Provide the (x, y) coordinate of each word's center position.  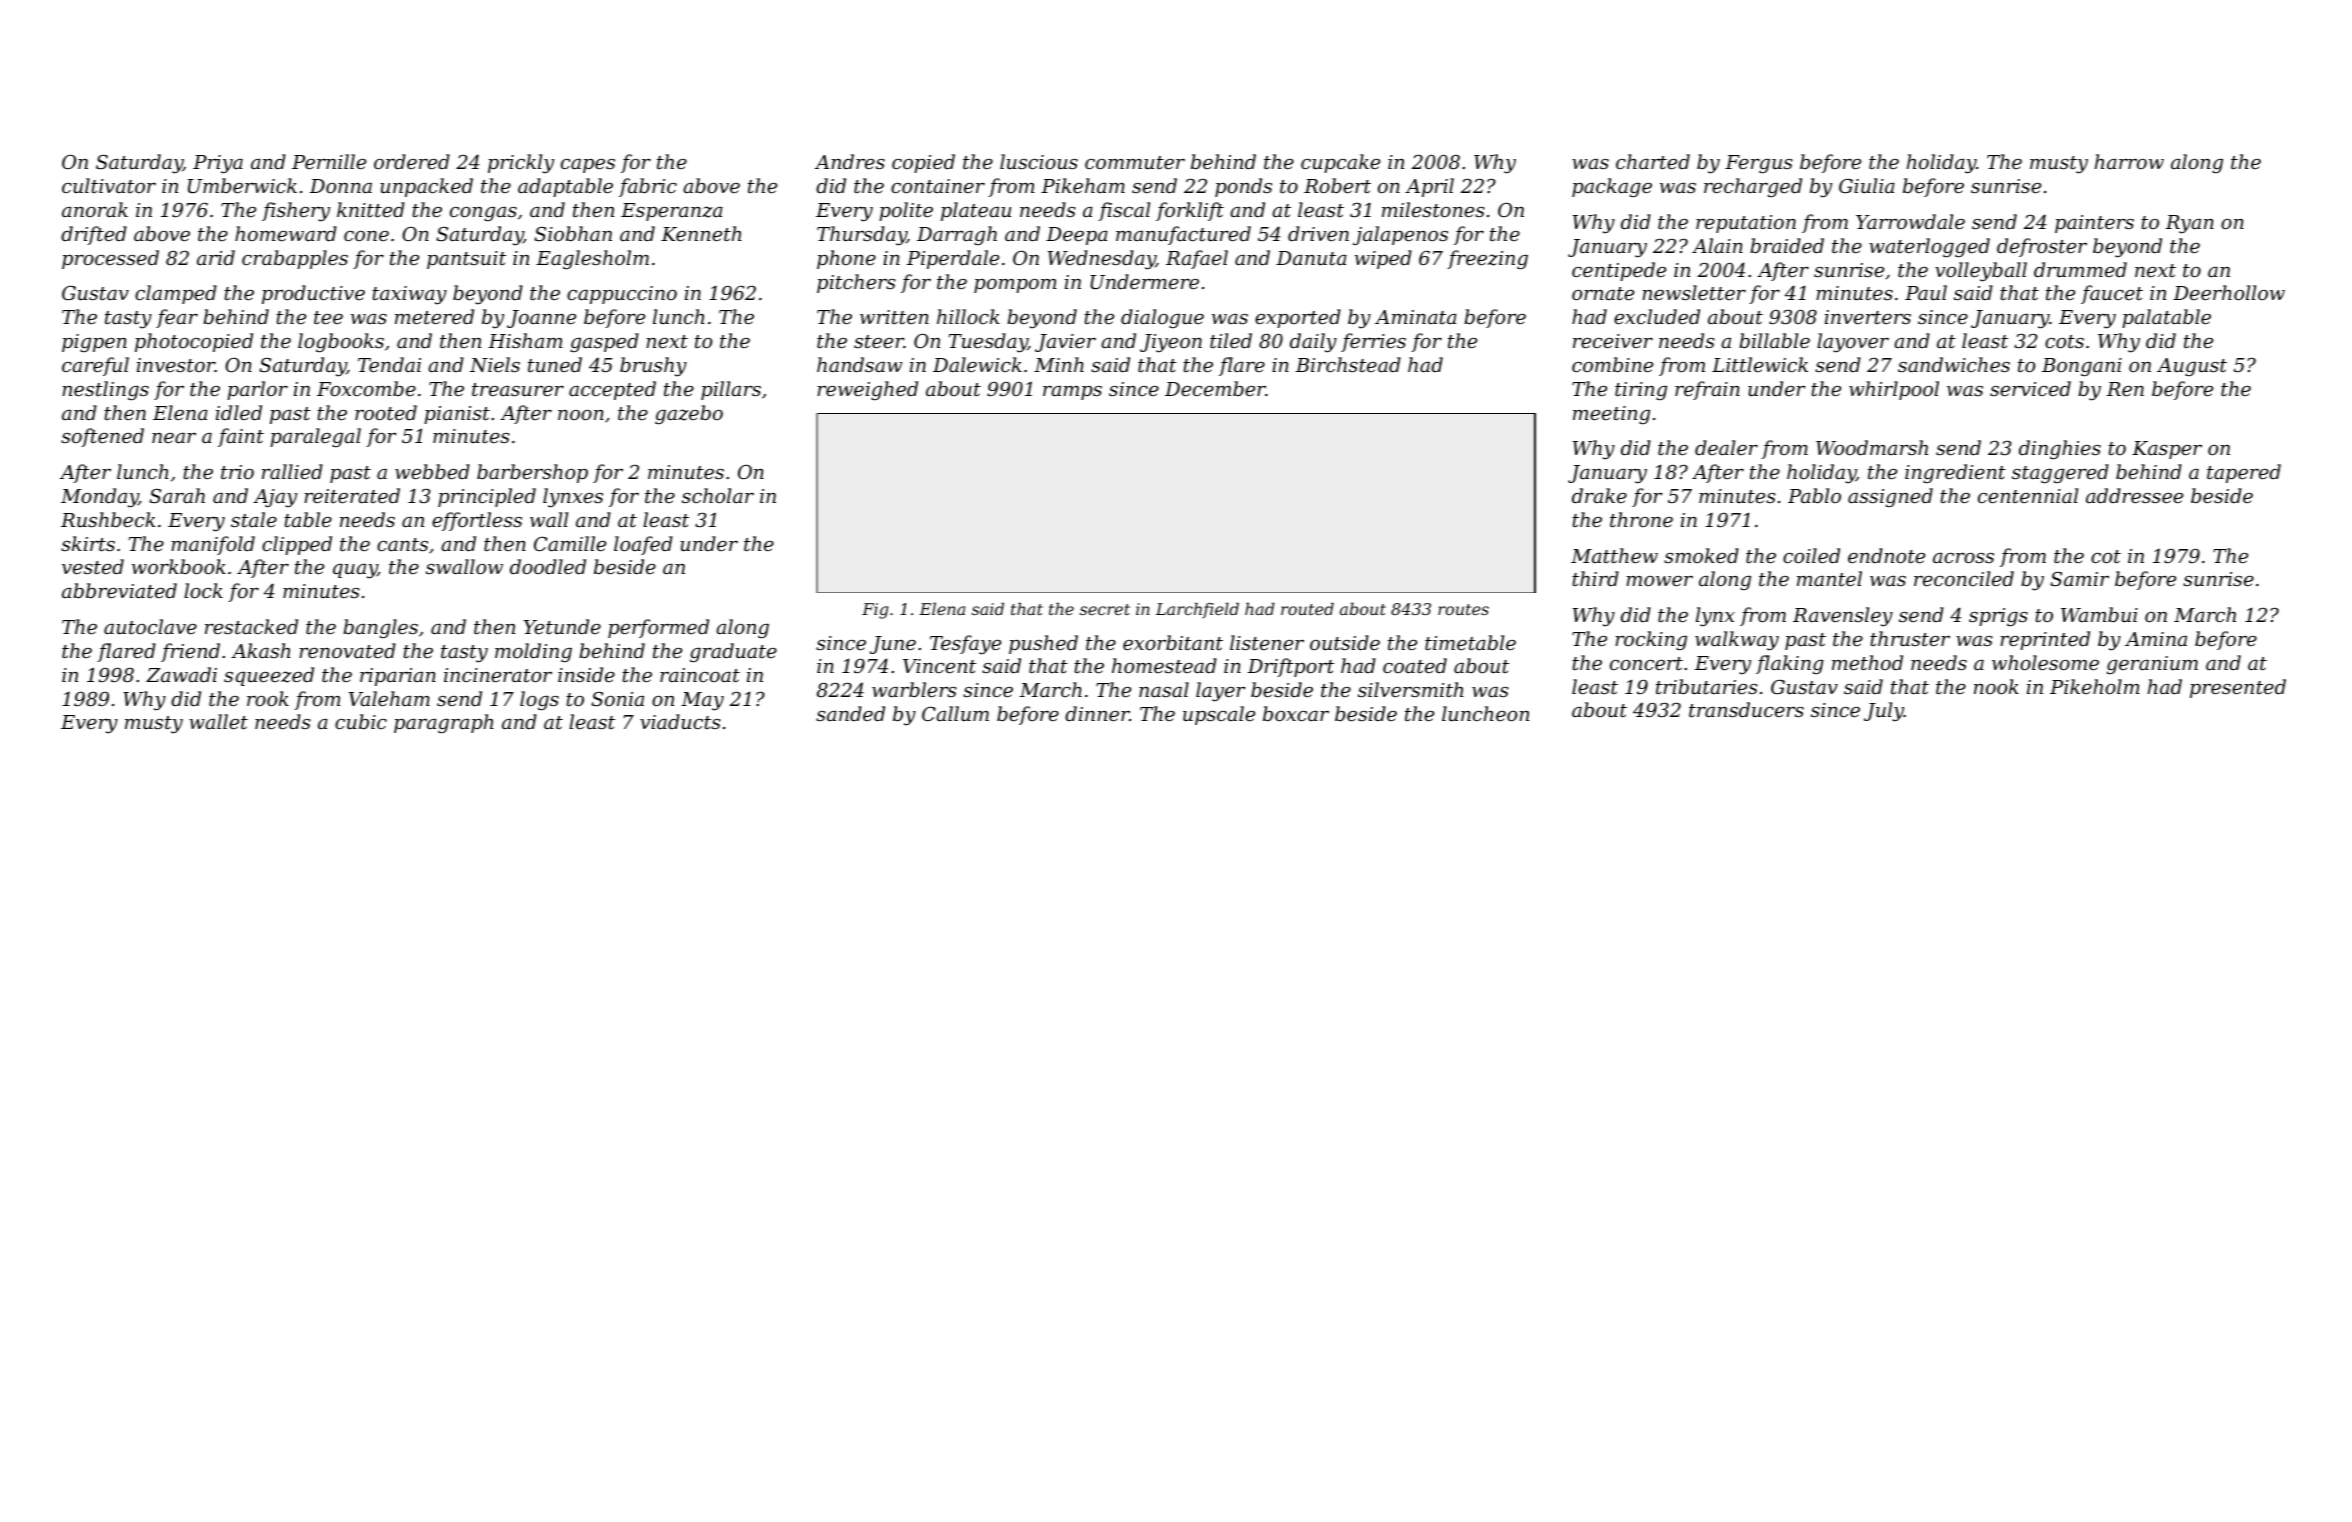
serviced (2030, 388)
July (1884, 712)
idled (239, 412)
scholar (718, 495)
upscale (1219, 715)
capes (588, 166)
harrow (2129, 161)
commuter (1135, 162)
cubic (361, 721)
